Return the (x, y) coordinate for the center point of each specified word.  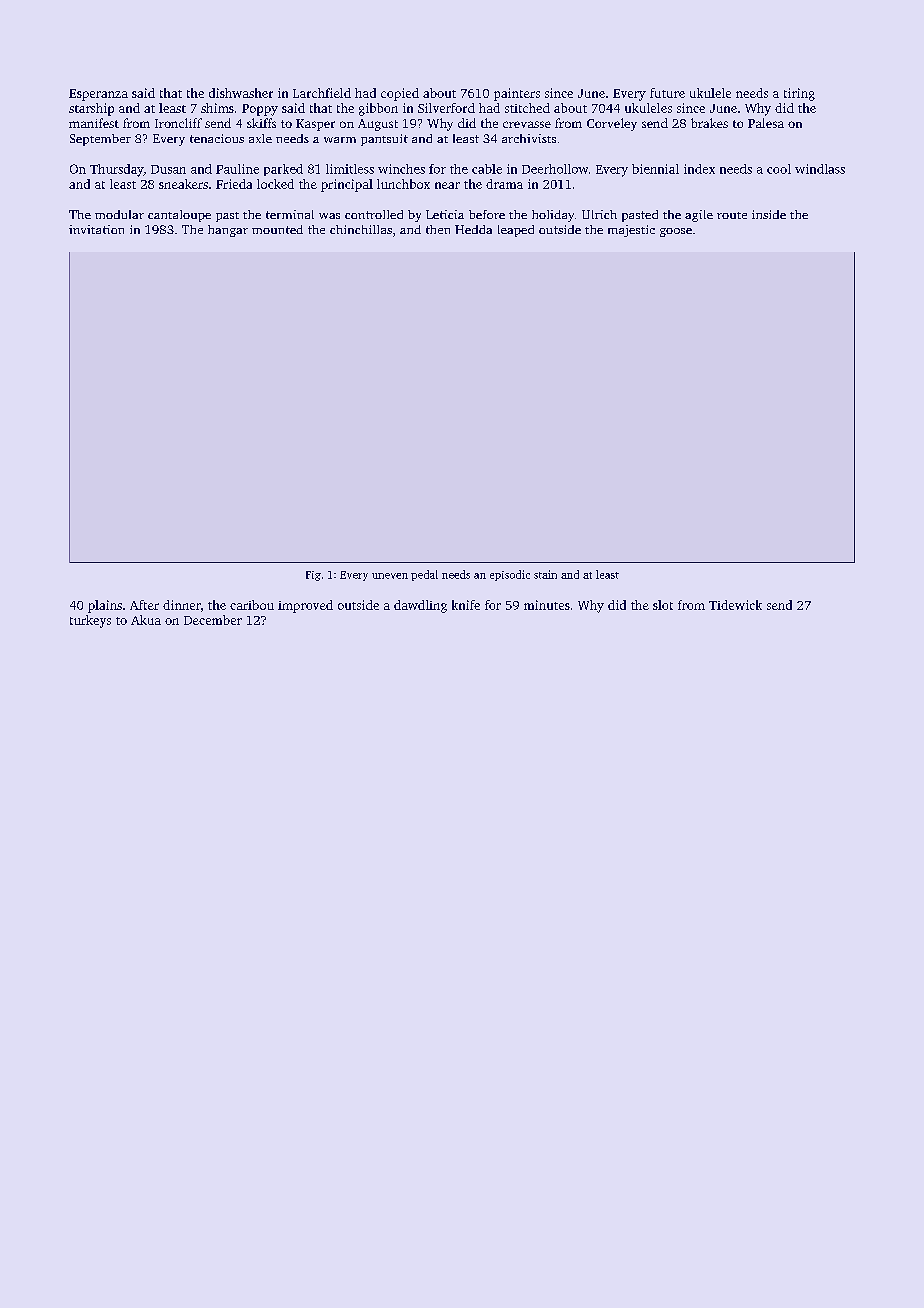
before (487, 214)
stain (545, 574)
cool (779, 169)
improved (305, 606)
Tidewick (735, 605)
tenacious (217, 138)
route (732, 215)
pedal (424, 575)
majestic (631, 231)
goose (676, 232)
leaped (516, 231)
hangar (228, 231)
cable (487, 169)
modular (119, 214)
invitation (96, 229)
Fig (313, 576)
